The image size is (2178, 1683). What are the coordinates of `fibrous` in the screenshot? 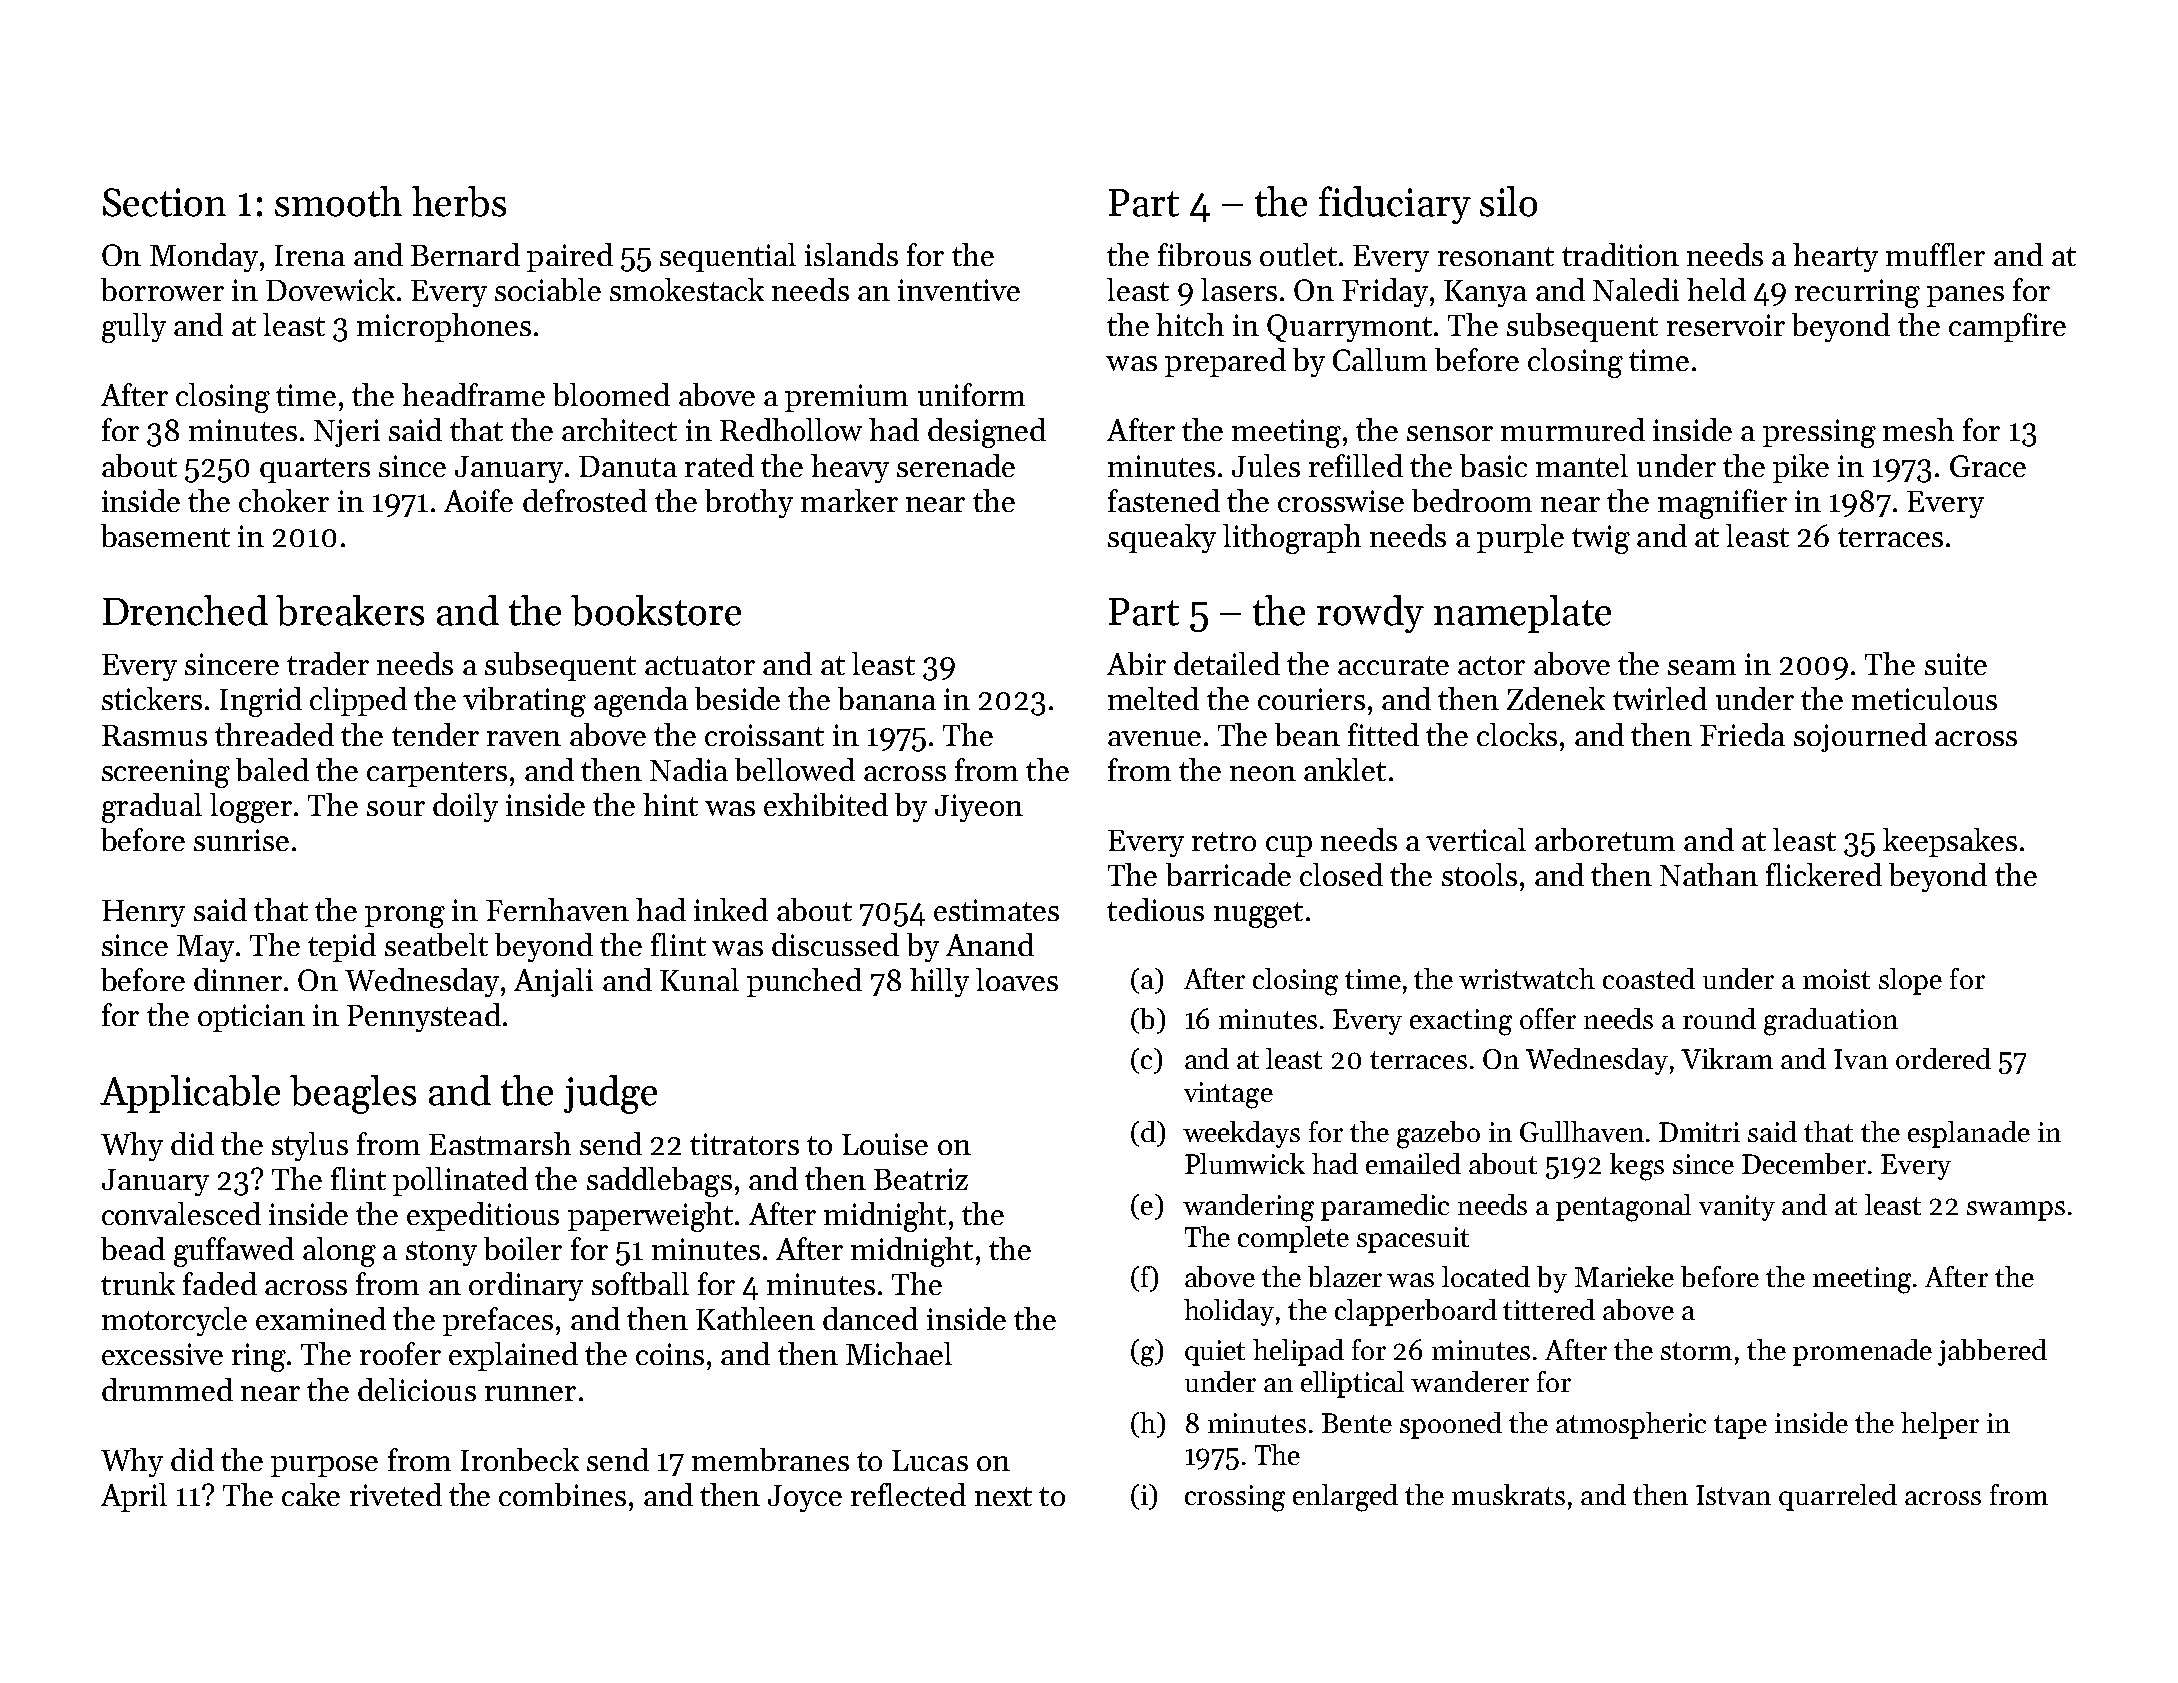 It's located at (1204, 254).
